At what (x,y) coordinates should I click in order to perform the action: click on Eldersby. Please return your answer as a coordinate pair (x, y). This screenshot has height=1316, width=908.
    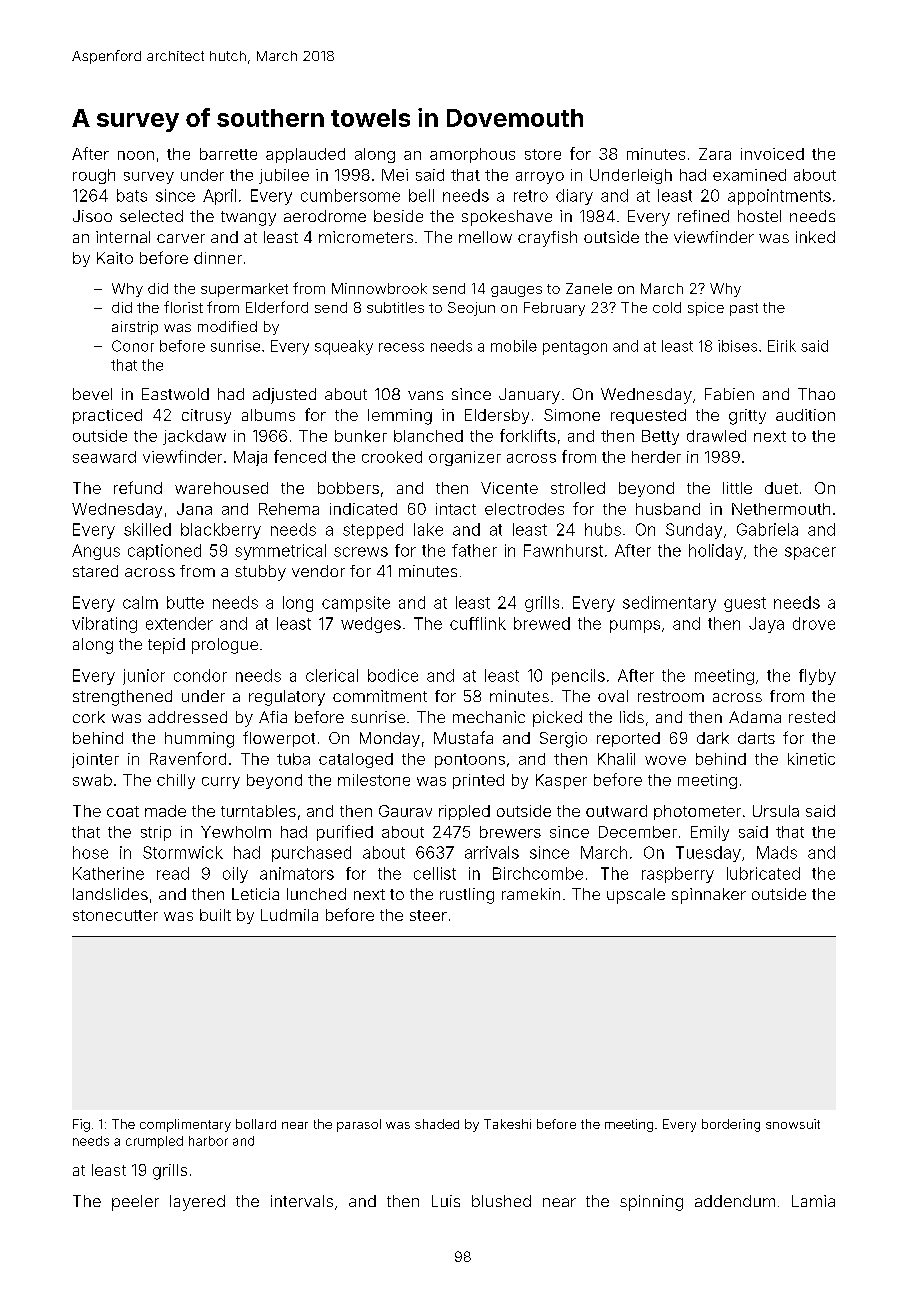
    Looking at the image, I should click on (497, 416).
